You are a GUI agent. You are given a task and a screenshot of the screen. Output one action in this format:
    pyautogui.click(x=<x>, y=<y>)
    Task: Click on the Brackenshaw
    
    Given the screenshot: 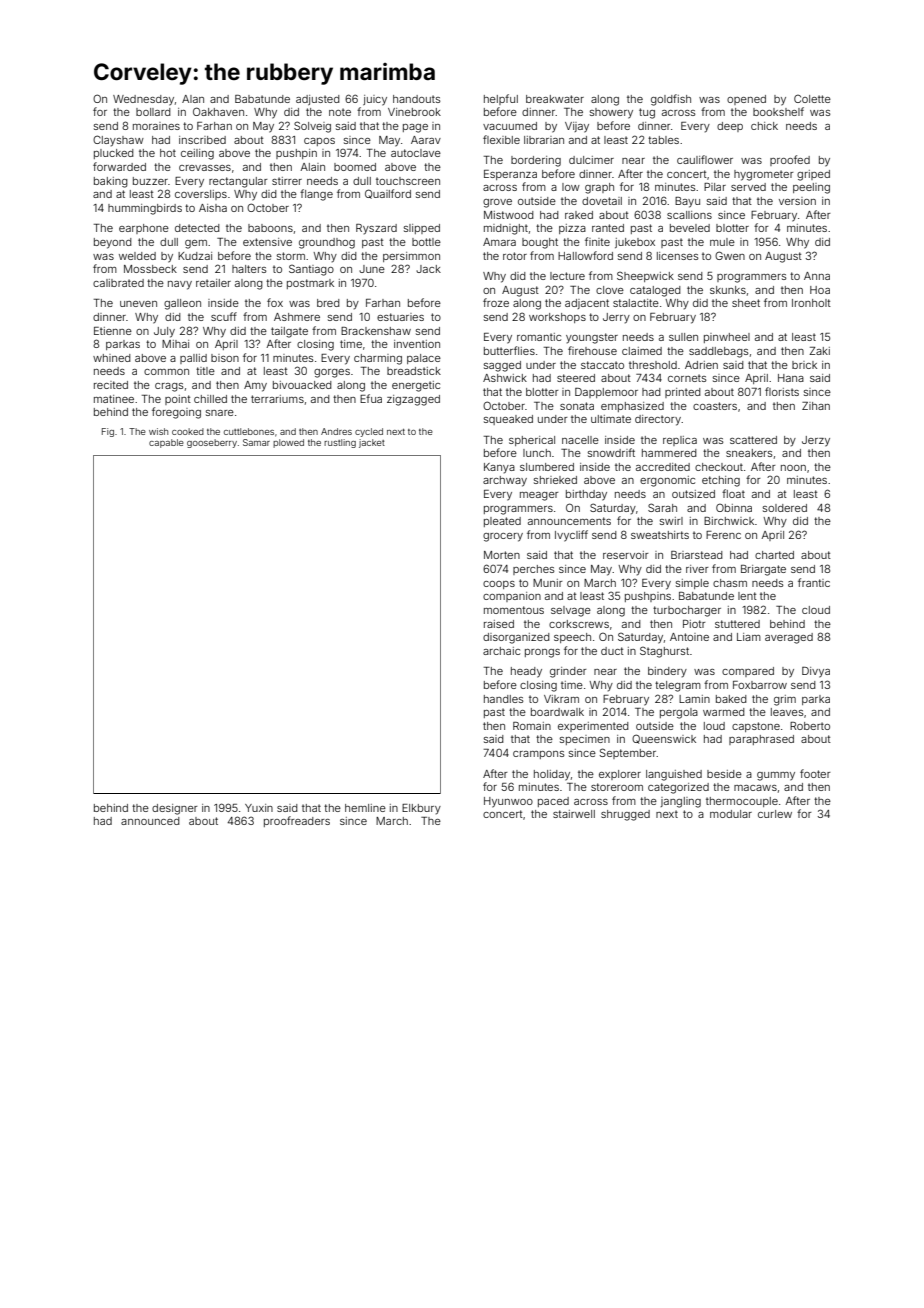 What is the action you would take?
    pyautogui.click(x=376, y=331)
